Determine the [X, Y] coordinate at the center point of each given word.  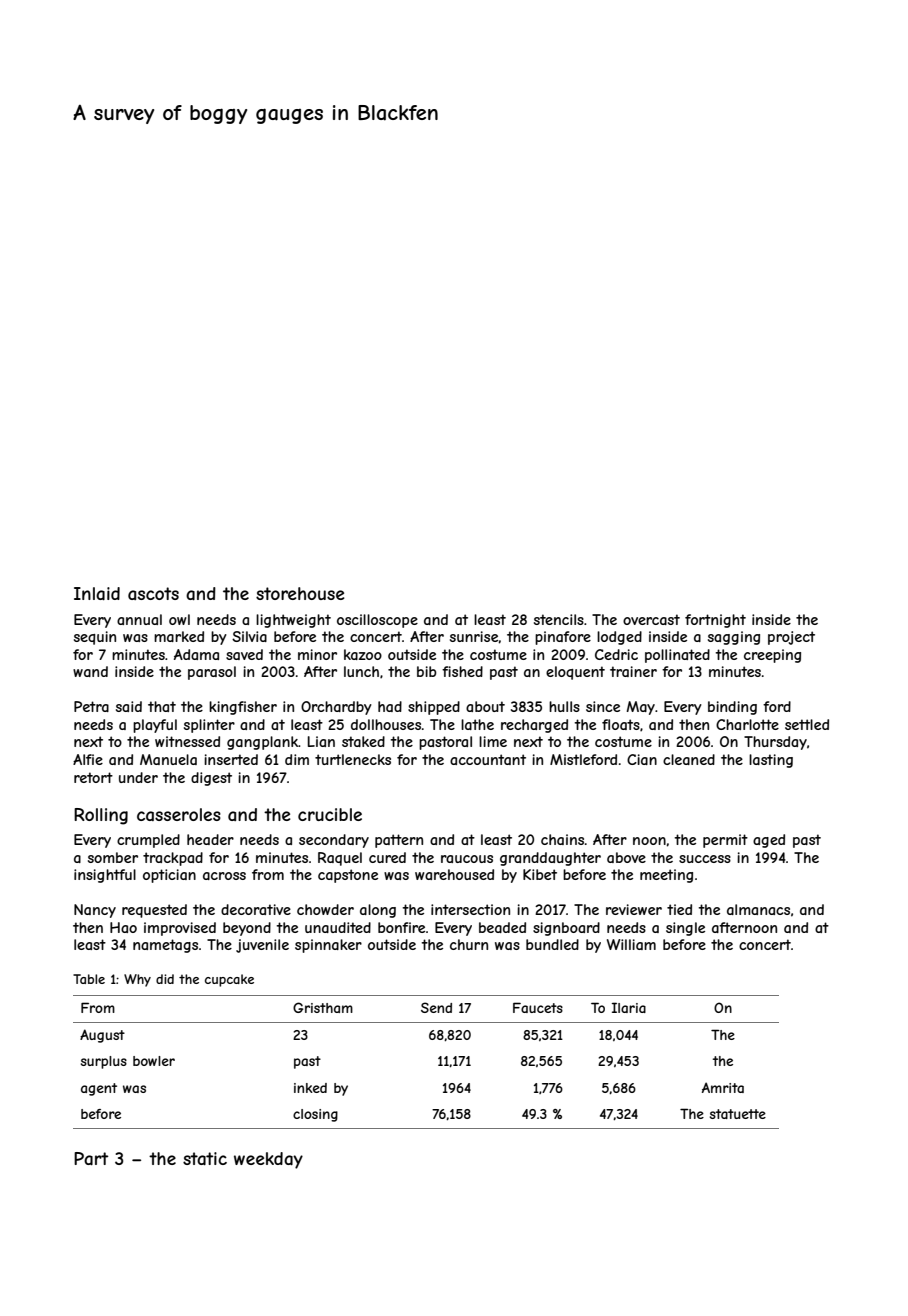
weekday [268, 1160]
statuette [738, 1114]
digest [211, 779]
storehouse [300, 593]
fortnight [715, 621]
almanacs [758, 909]
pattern [399, 841]
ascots [153, 593]
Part [91, 1158]
